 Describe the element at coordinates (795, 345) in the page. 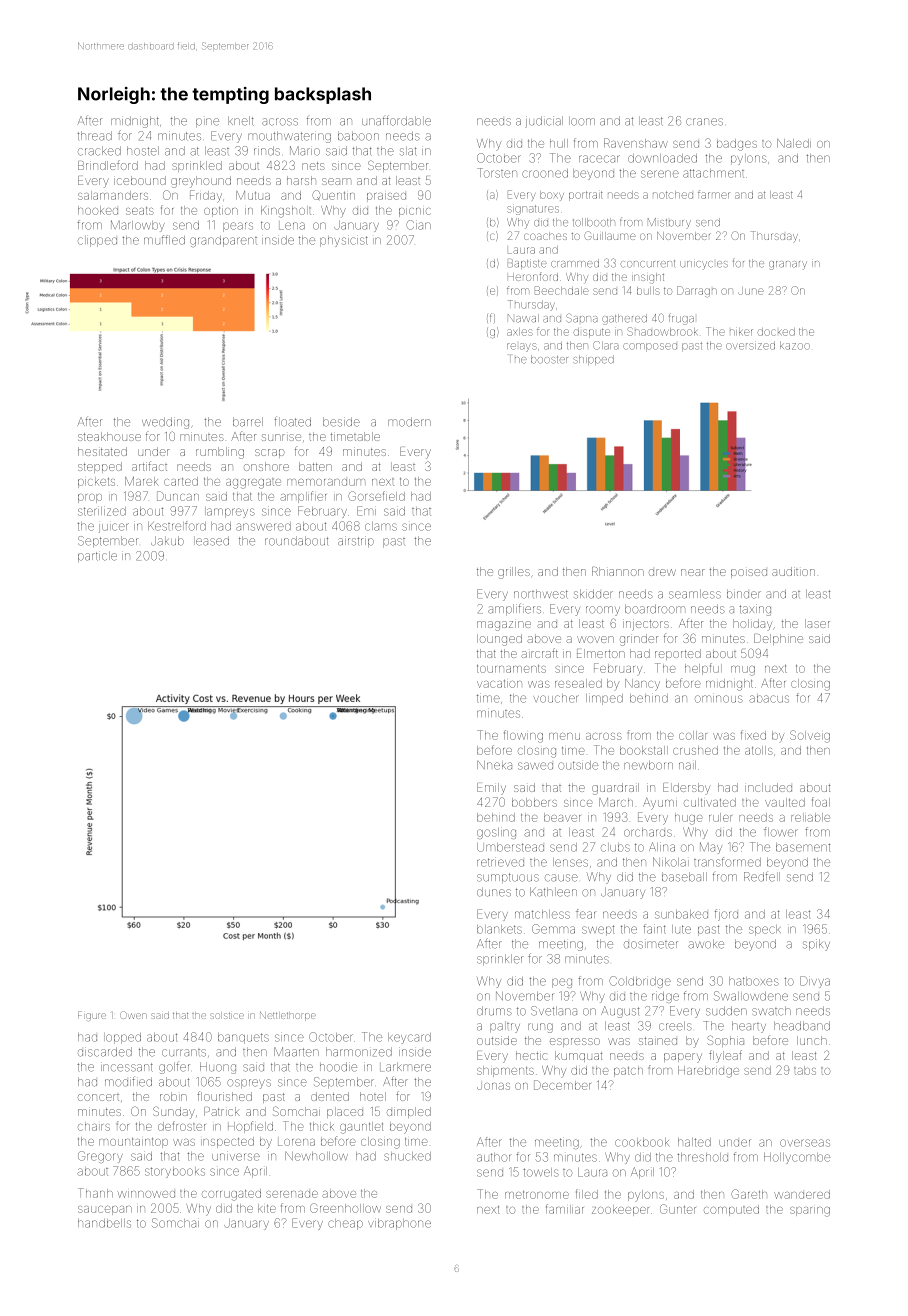

I see `kazoo` at that location.
